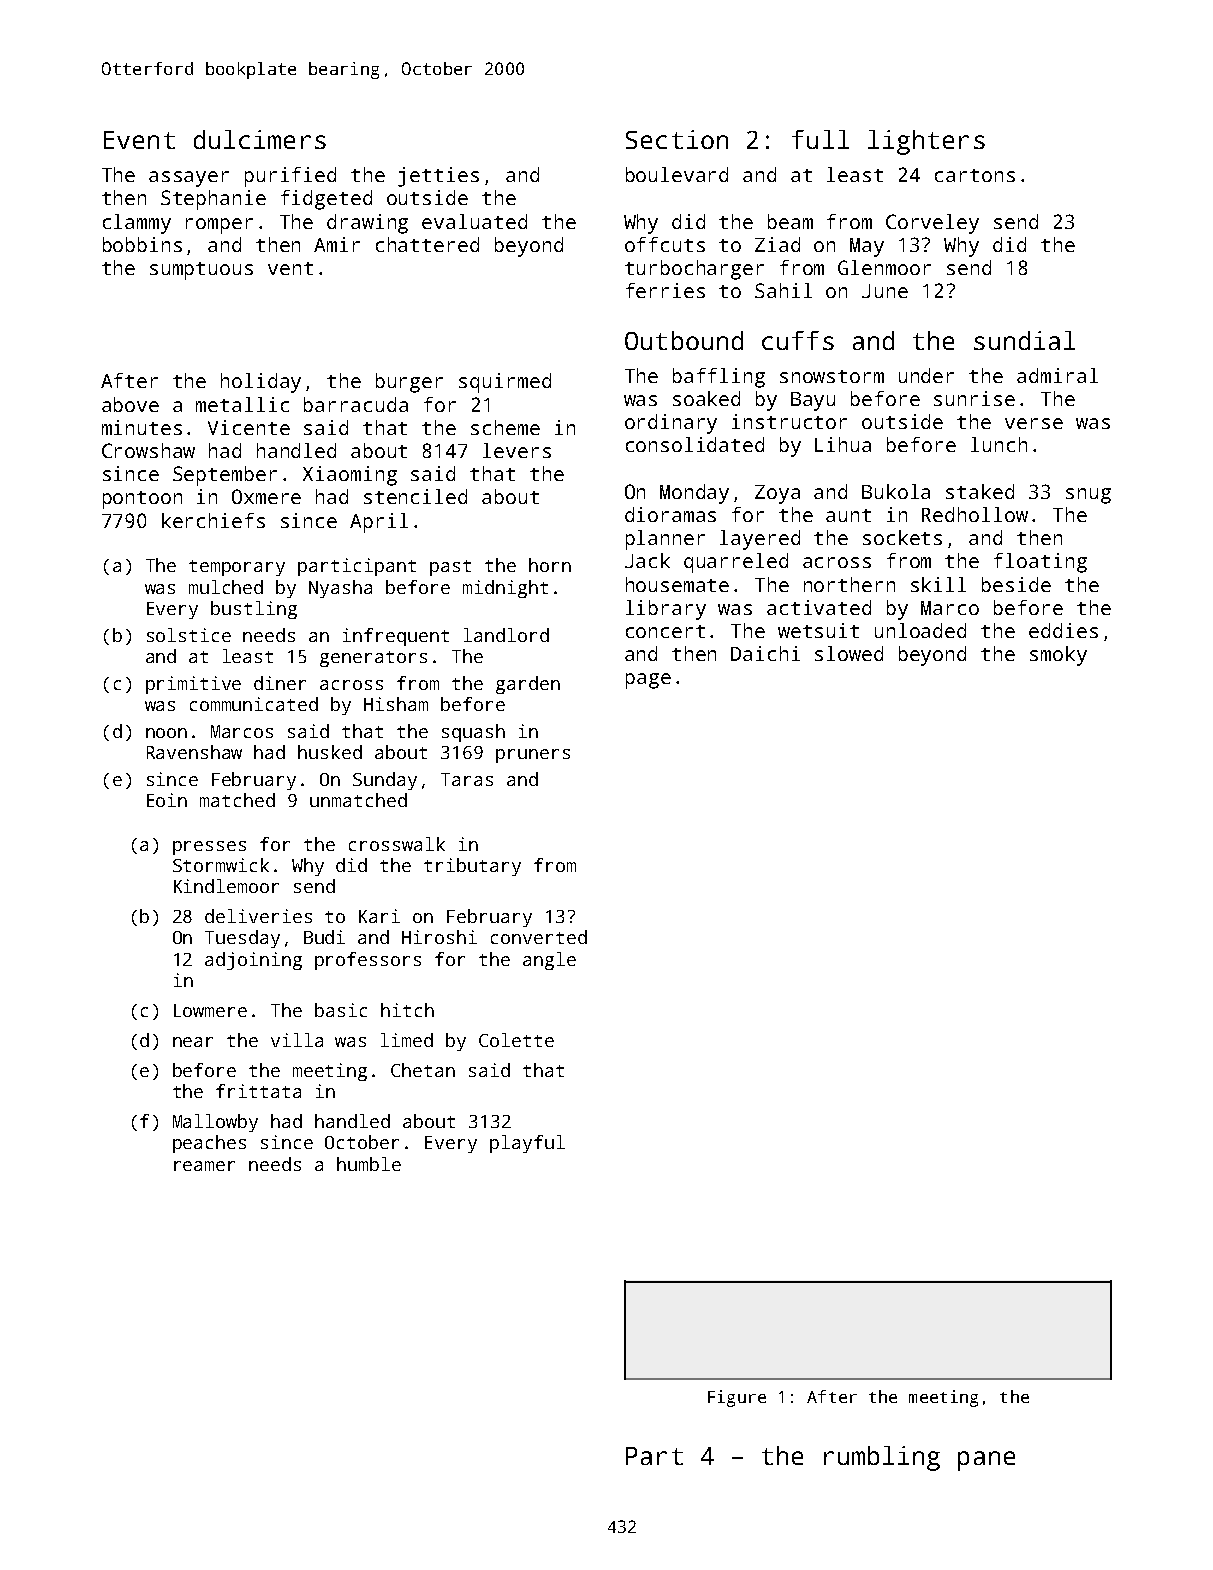 Image resolution: width=1213 pixels, height=1570 pixels. What do you see at coordinates (986, 1461) in the screenshot?
I see `pane` at bounding box center [986, 1461].
